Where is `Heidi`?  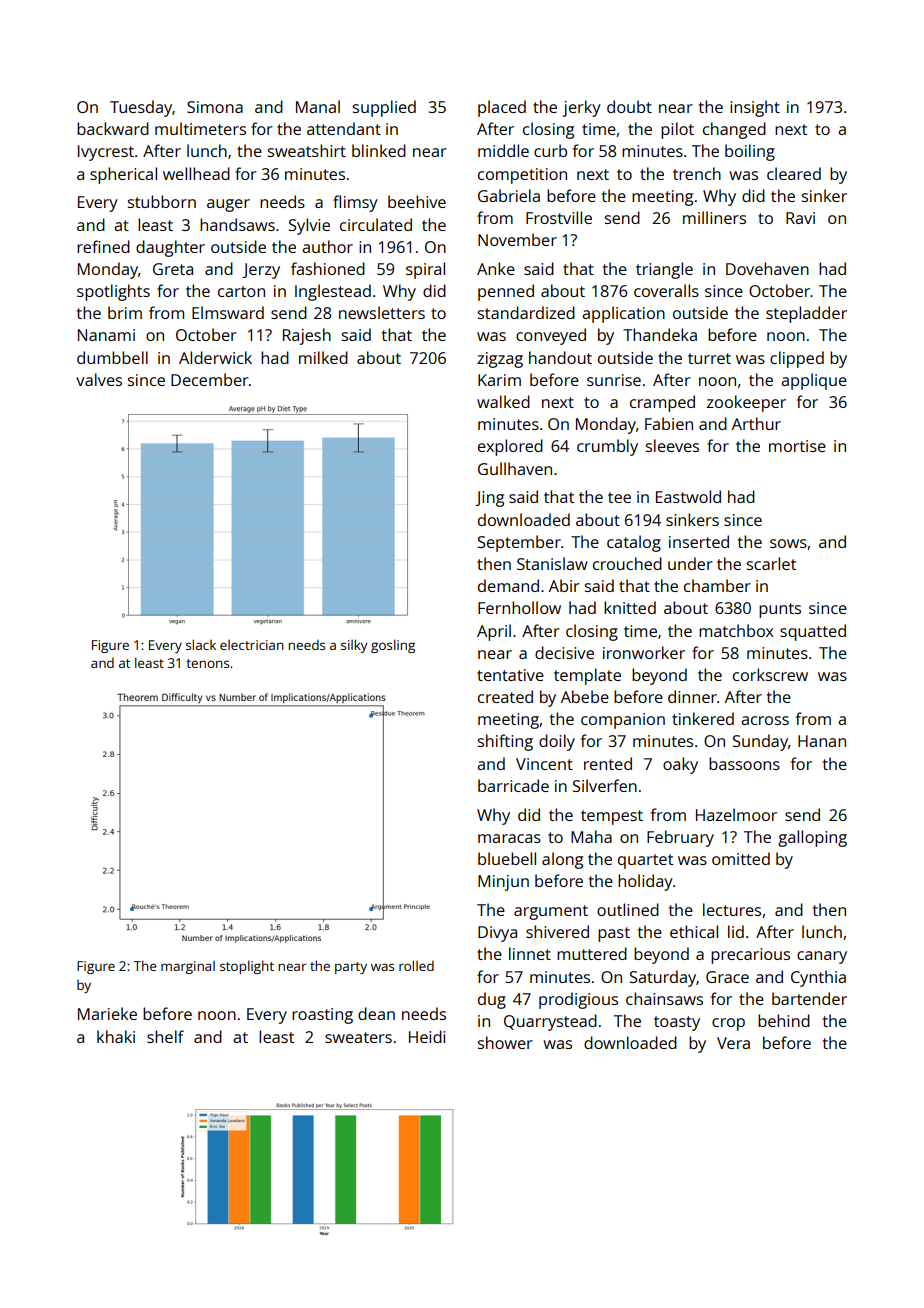 Heidi is located at coordinates (427, 1036).
